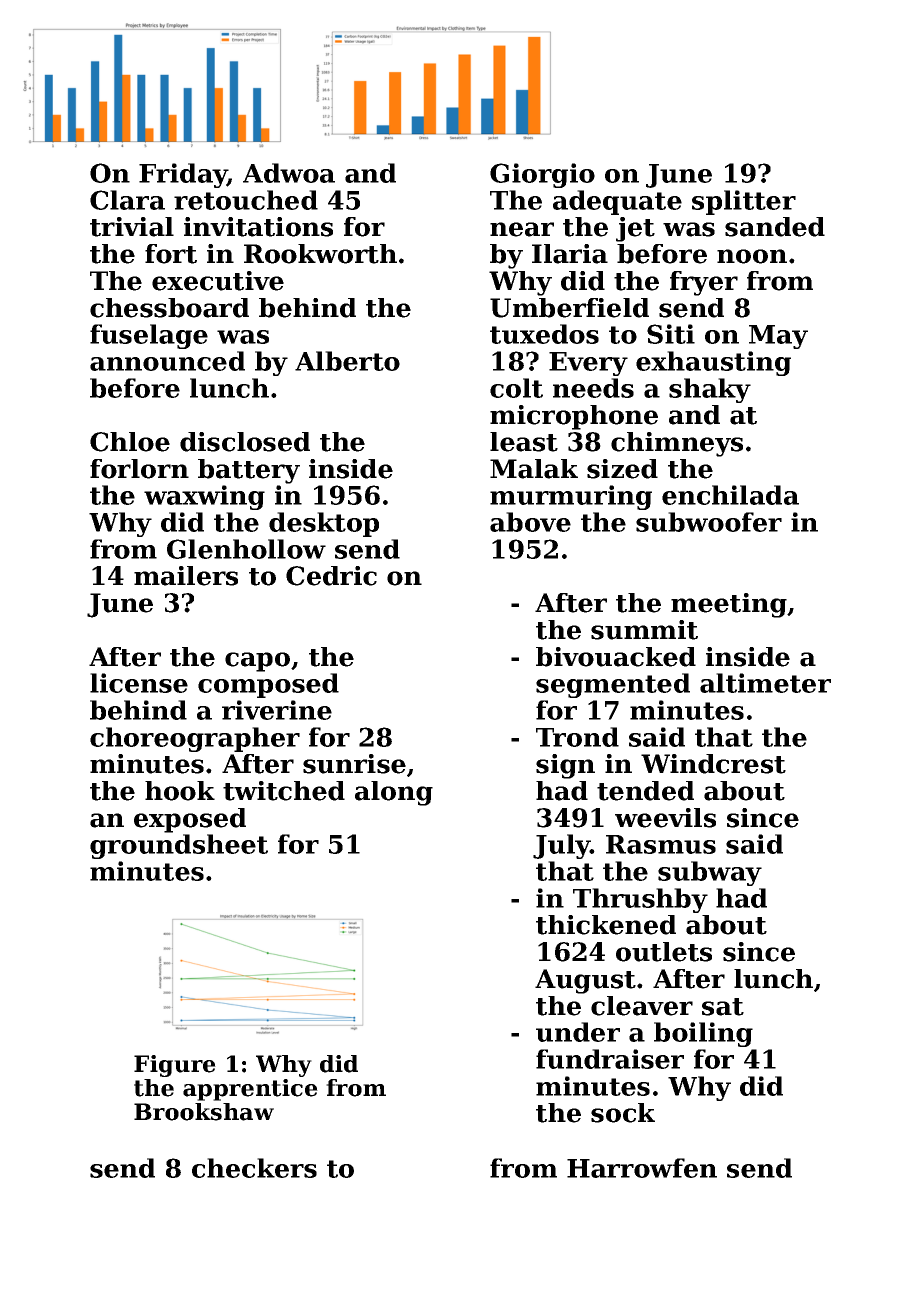  Describe the element at coordinates (577, 737) in the screenshot. I see `Trond` at that location.
